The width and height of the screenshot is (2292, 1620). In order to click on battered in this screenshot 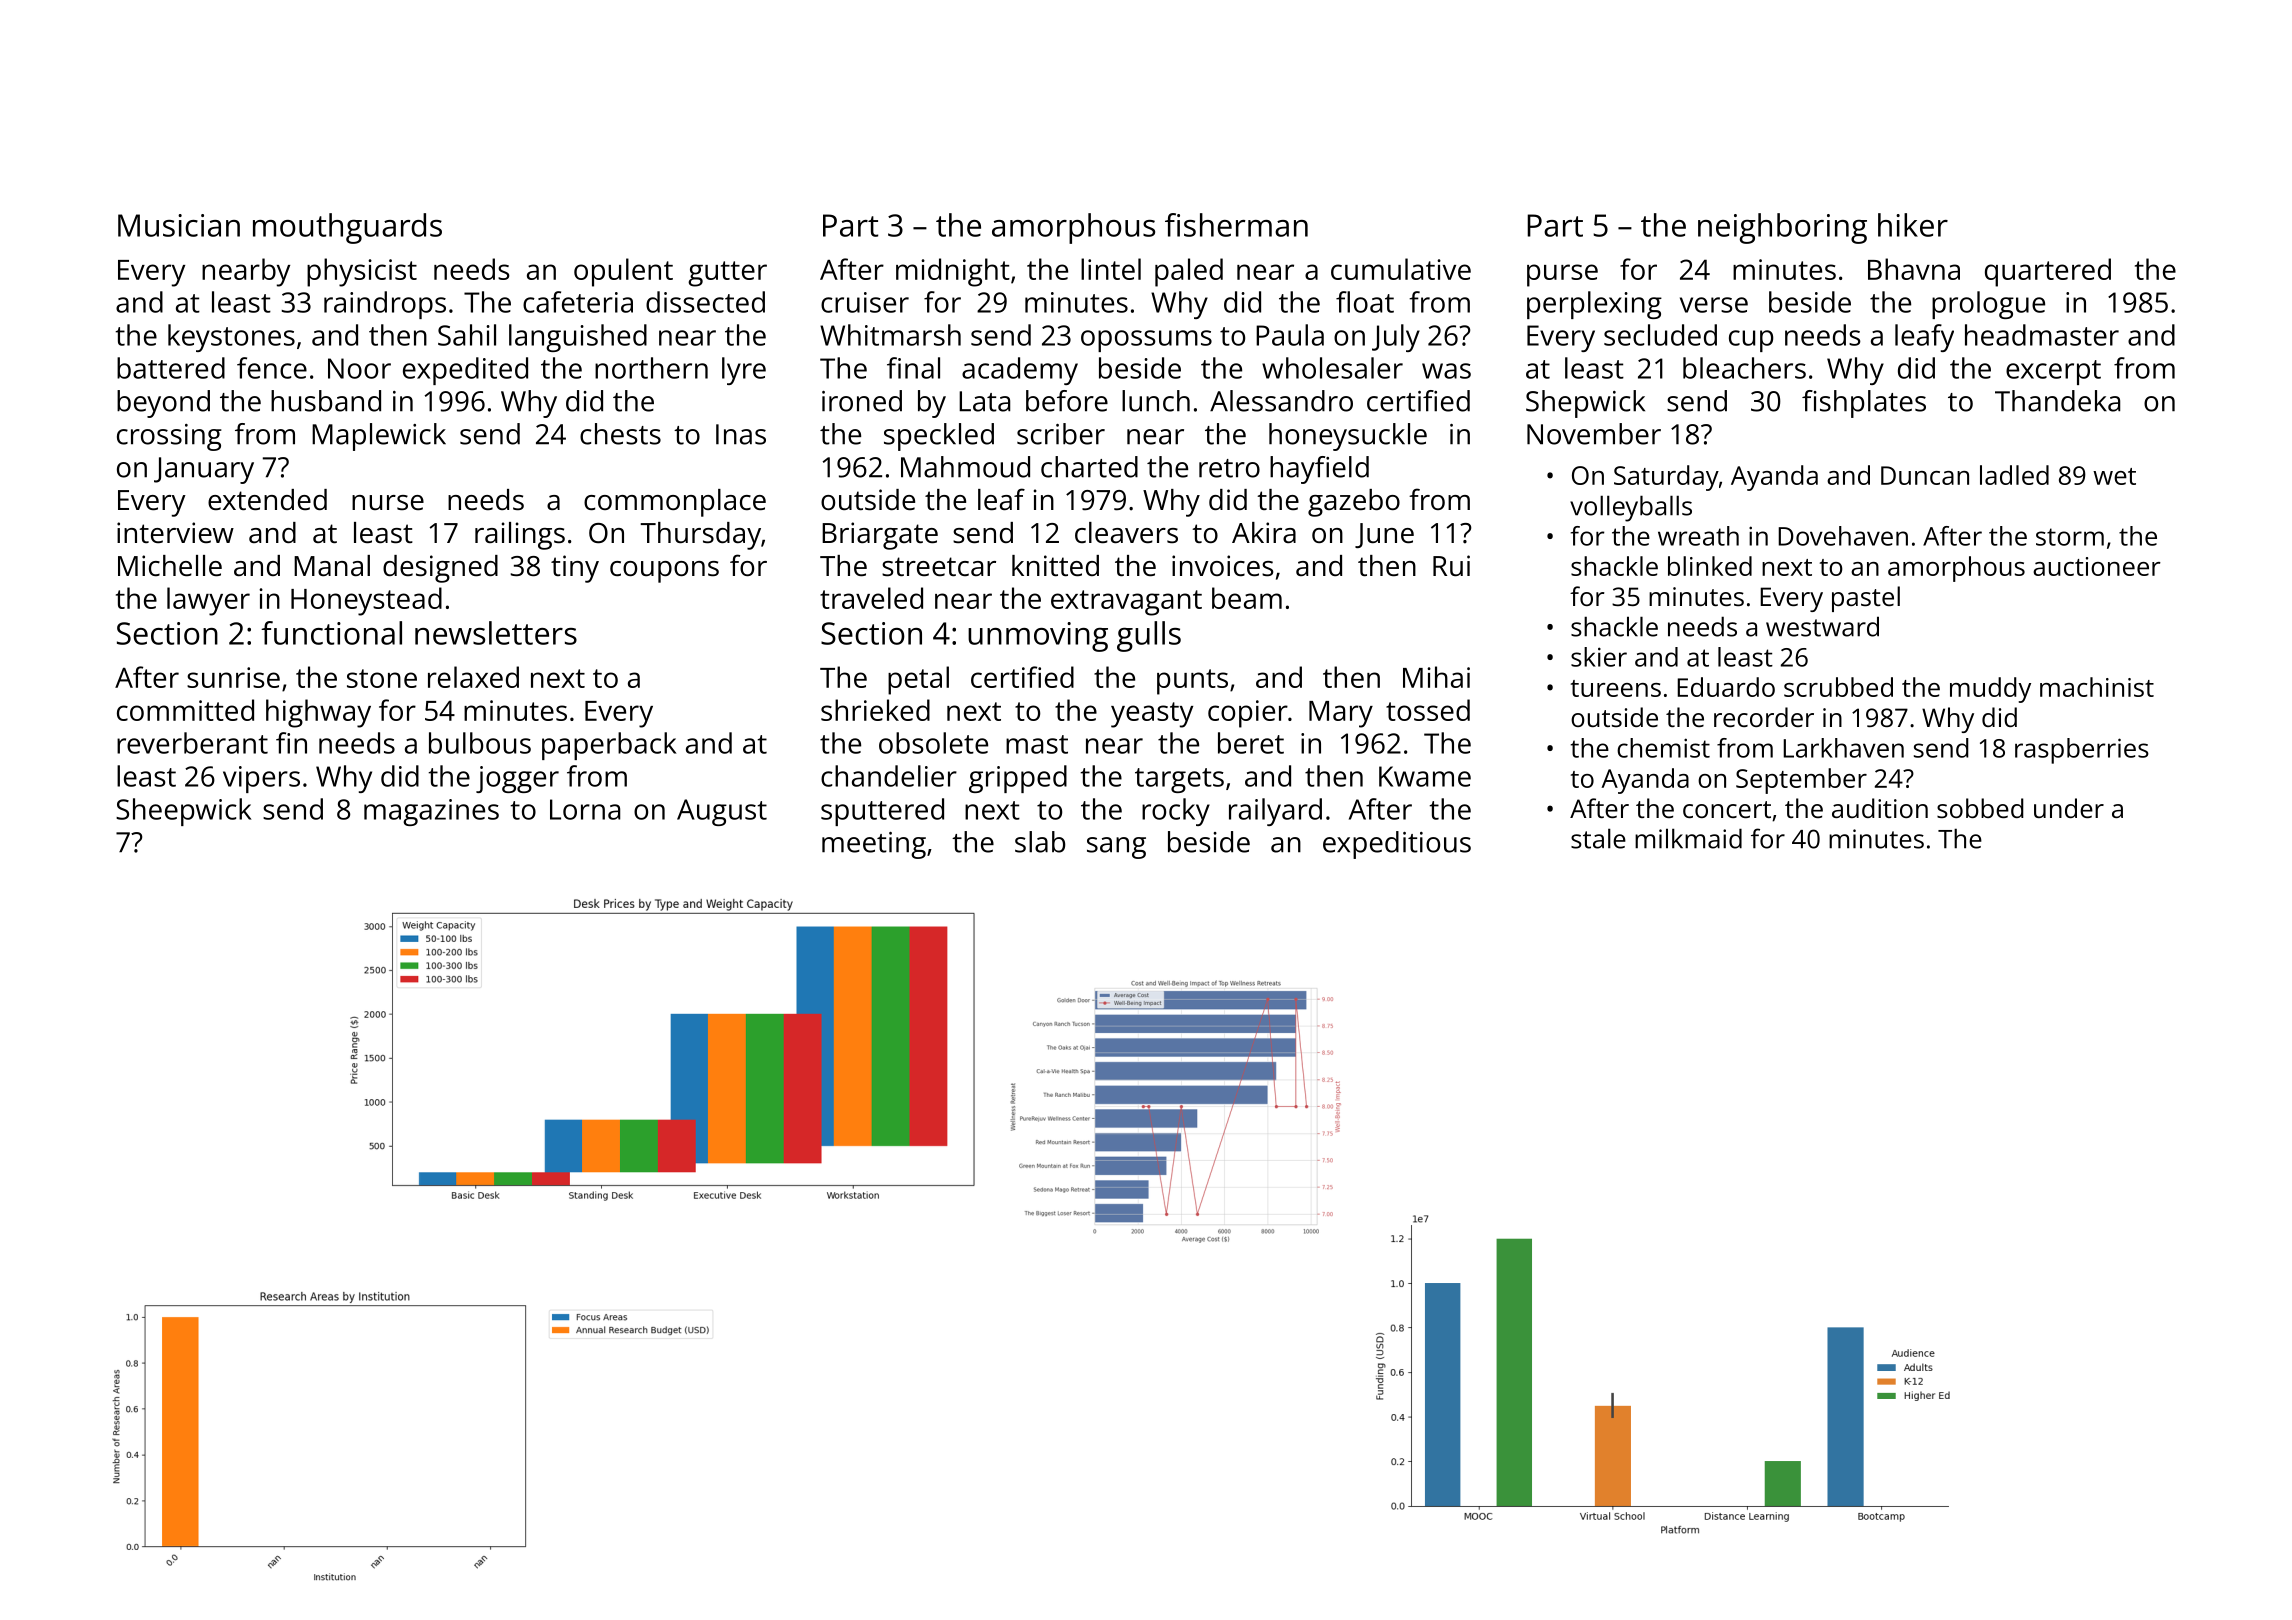, I will do `click(171, 368)`.
